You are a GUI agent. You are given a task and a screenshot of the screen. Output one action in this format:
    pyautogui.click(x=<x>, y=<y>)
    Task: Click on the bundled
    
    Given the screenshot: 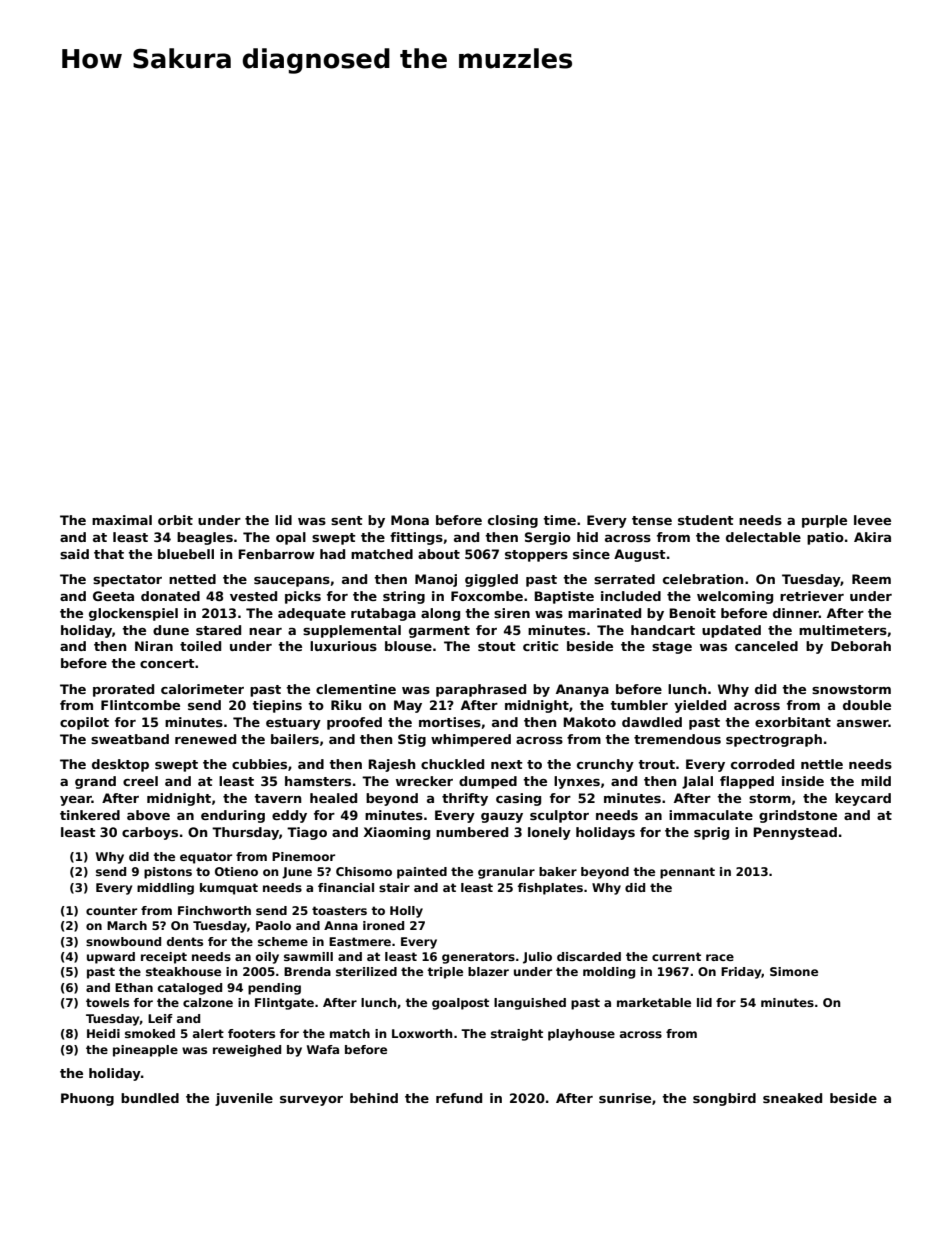 What is the action you would take?
    pyautogui.click(x=150, y=1098)
